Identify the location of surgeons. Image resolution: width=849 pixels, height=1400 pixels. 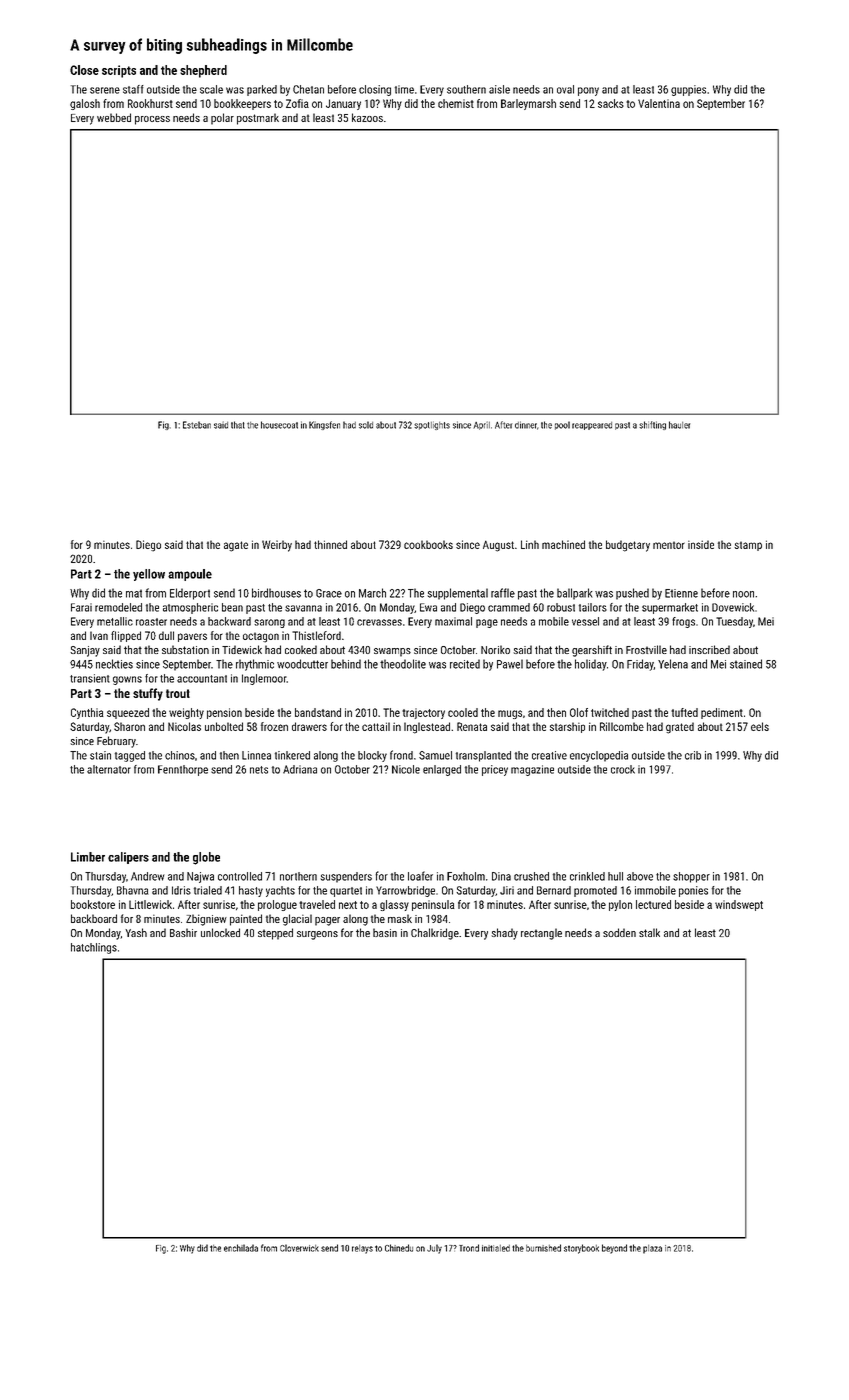
(317, 935).
